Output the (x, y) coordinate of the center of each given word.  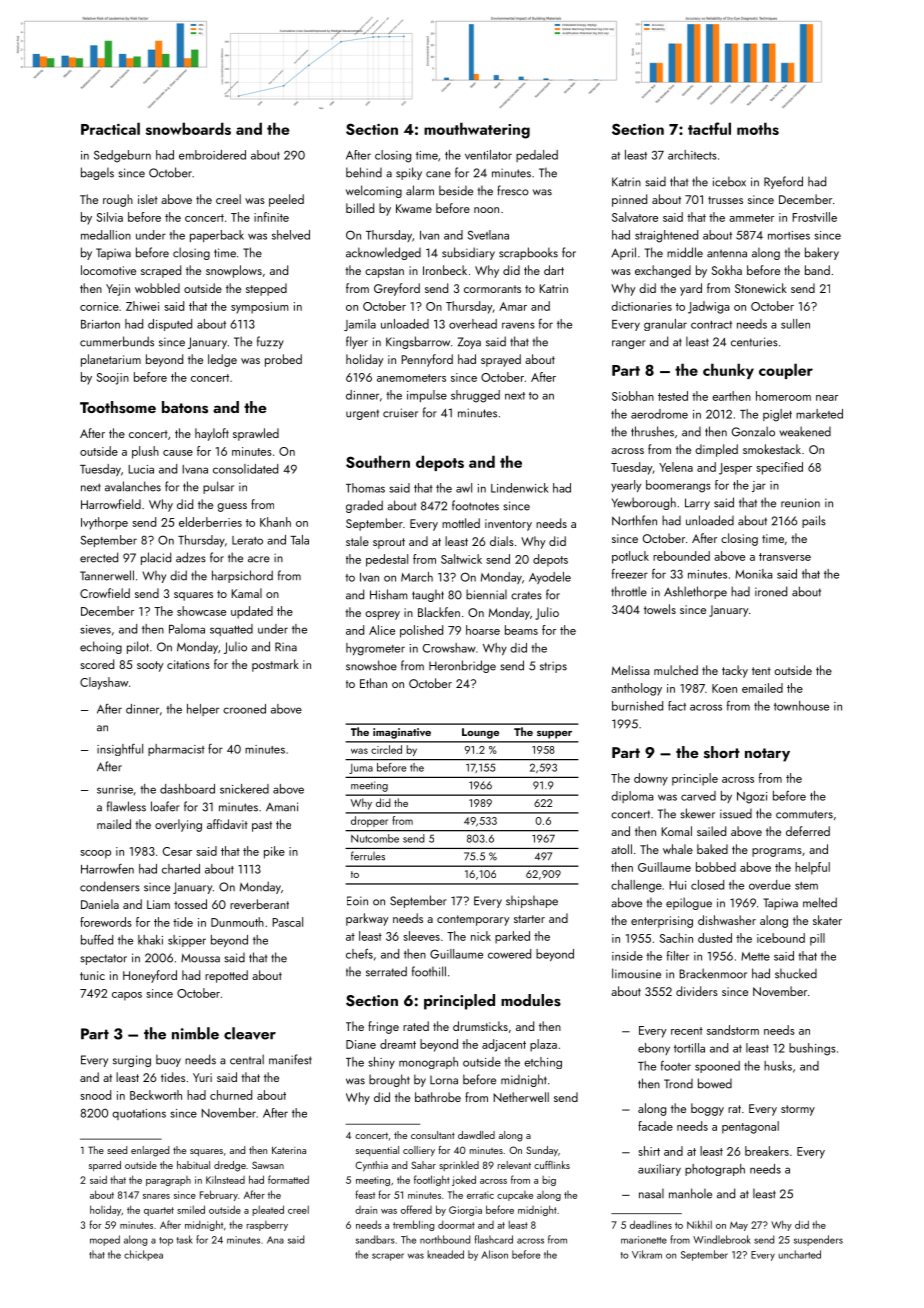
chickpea (143, 1255)
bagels (97, 173)
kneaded (445, 1254)
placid (156, 558)
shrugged (475, 396)
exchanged (663, 271)
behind (364, 172)
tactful (709, 128)
